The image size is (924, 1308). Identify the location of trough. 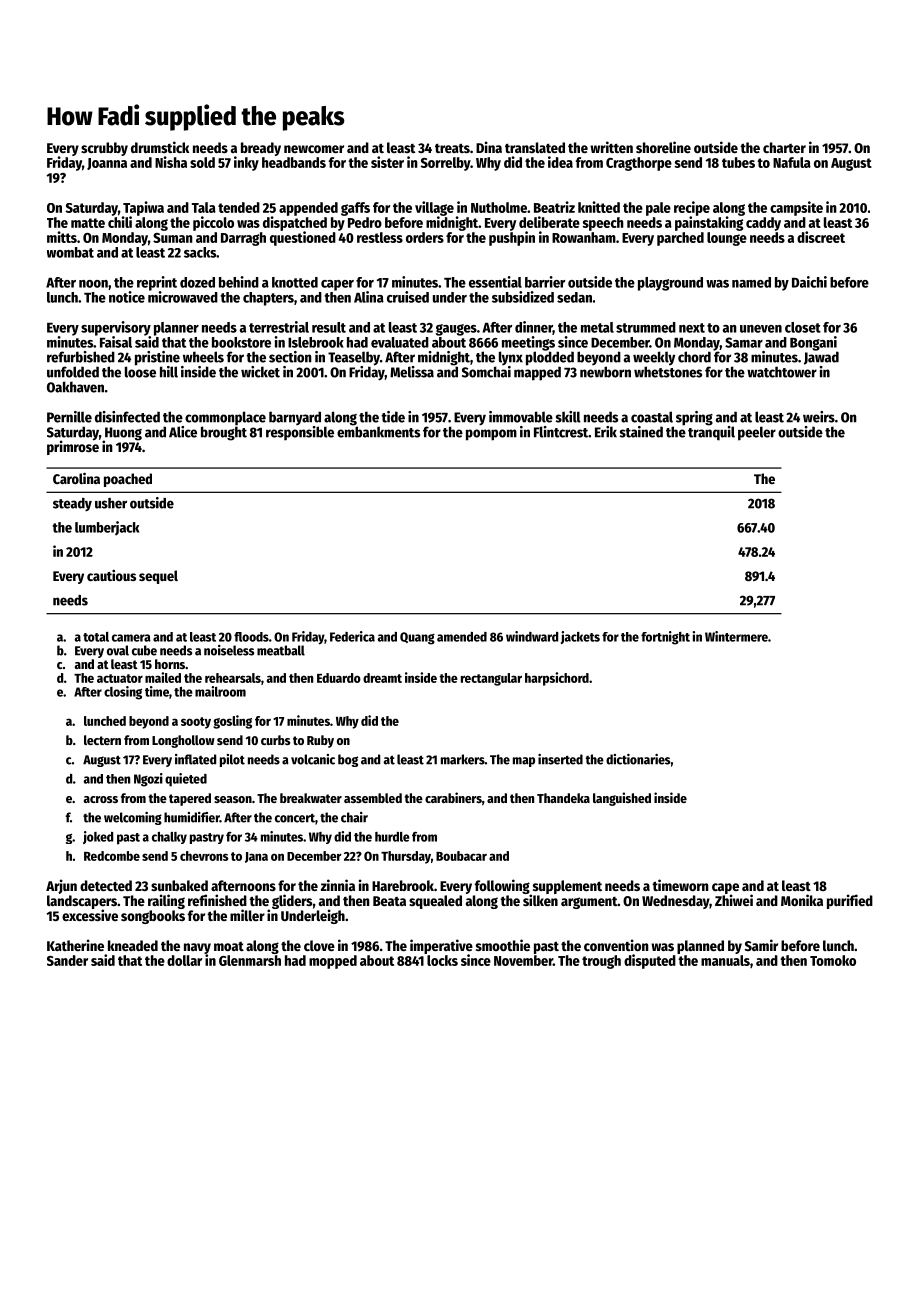
(601, 962).
